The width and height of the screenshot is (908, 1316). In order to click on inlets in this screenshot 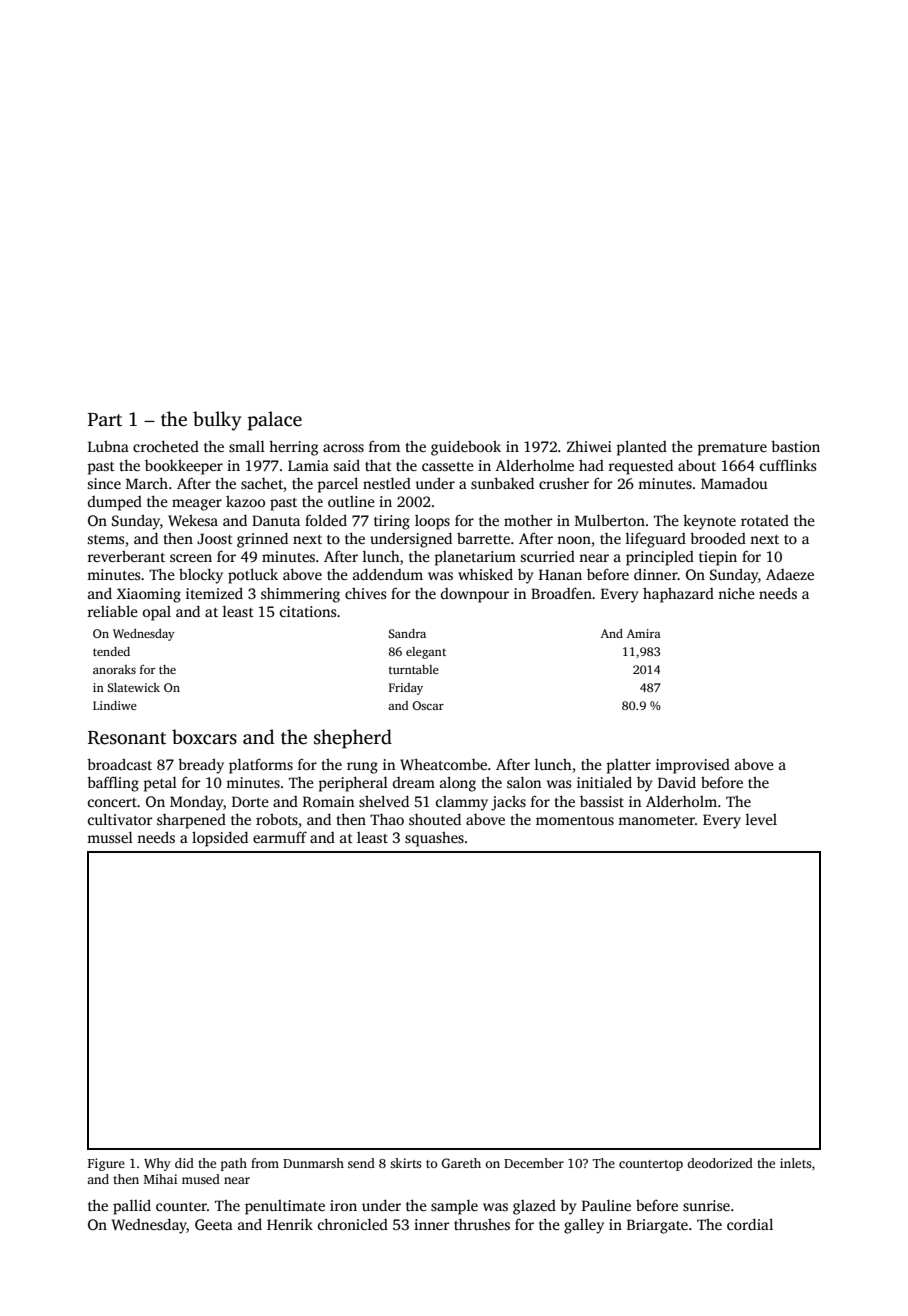, I will do `click(795, 1163)`.
